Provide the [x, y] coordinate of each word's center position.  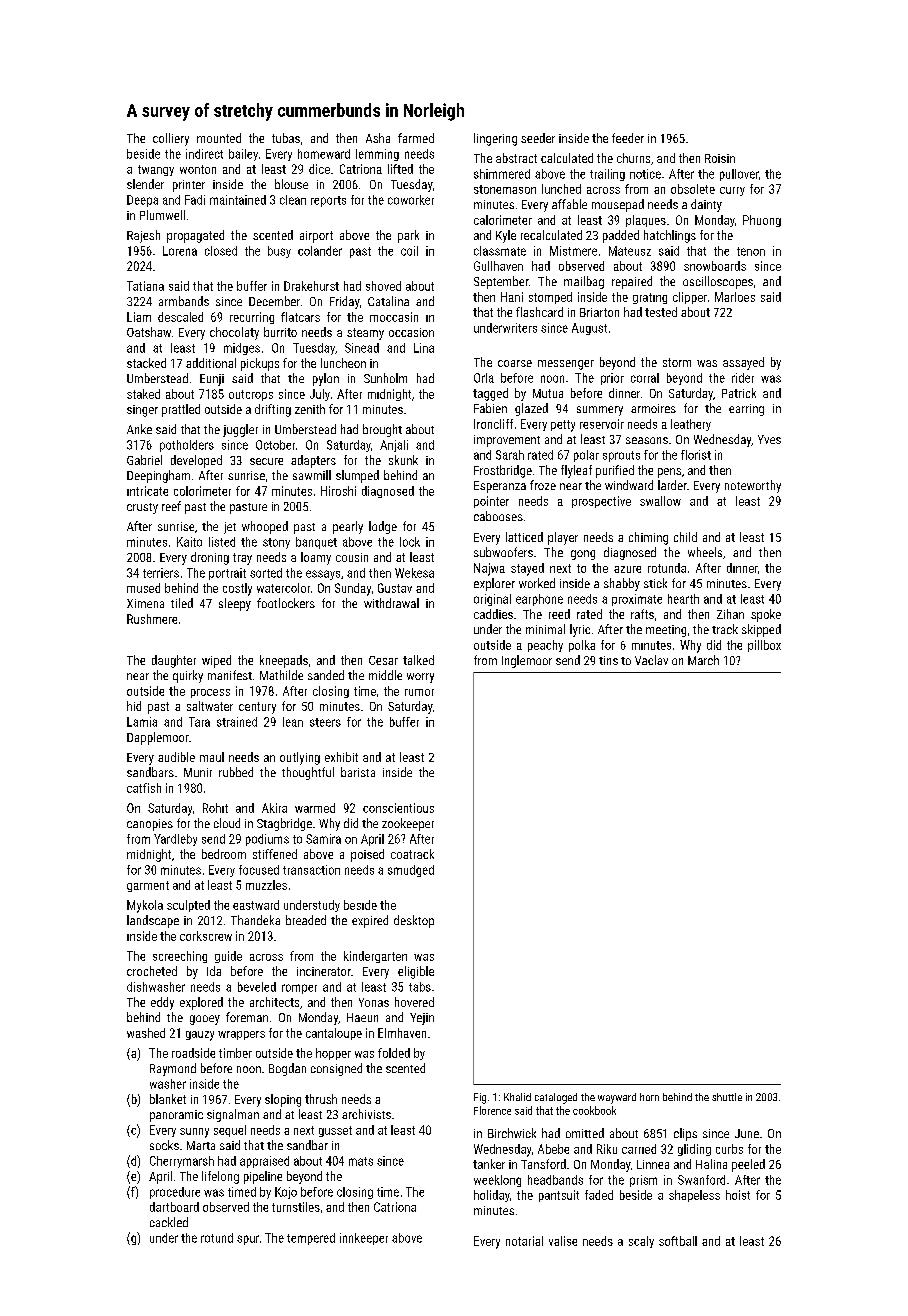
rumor [419, 692]
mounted [219, 138]
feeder [628, 138]
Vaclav [651, 660]
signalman [233, 1115]
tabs [420, 987]
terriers [161, 573]
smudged [411, 871]
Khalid [517, 1097]
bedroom [224, 854]
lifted [400, 169]
